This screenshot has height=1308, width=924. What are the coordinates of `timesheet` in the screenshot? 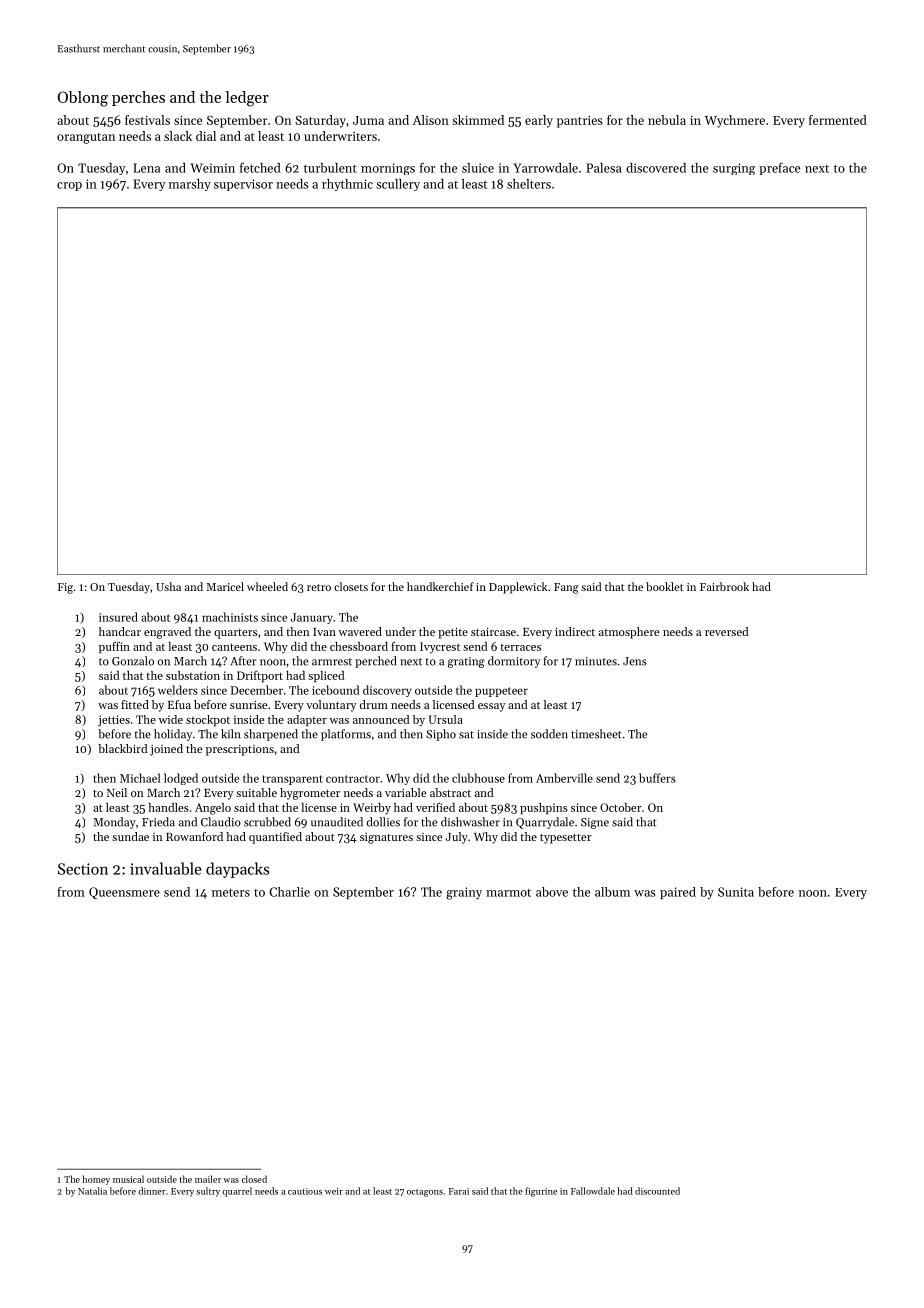 It's located at (596, 734).
